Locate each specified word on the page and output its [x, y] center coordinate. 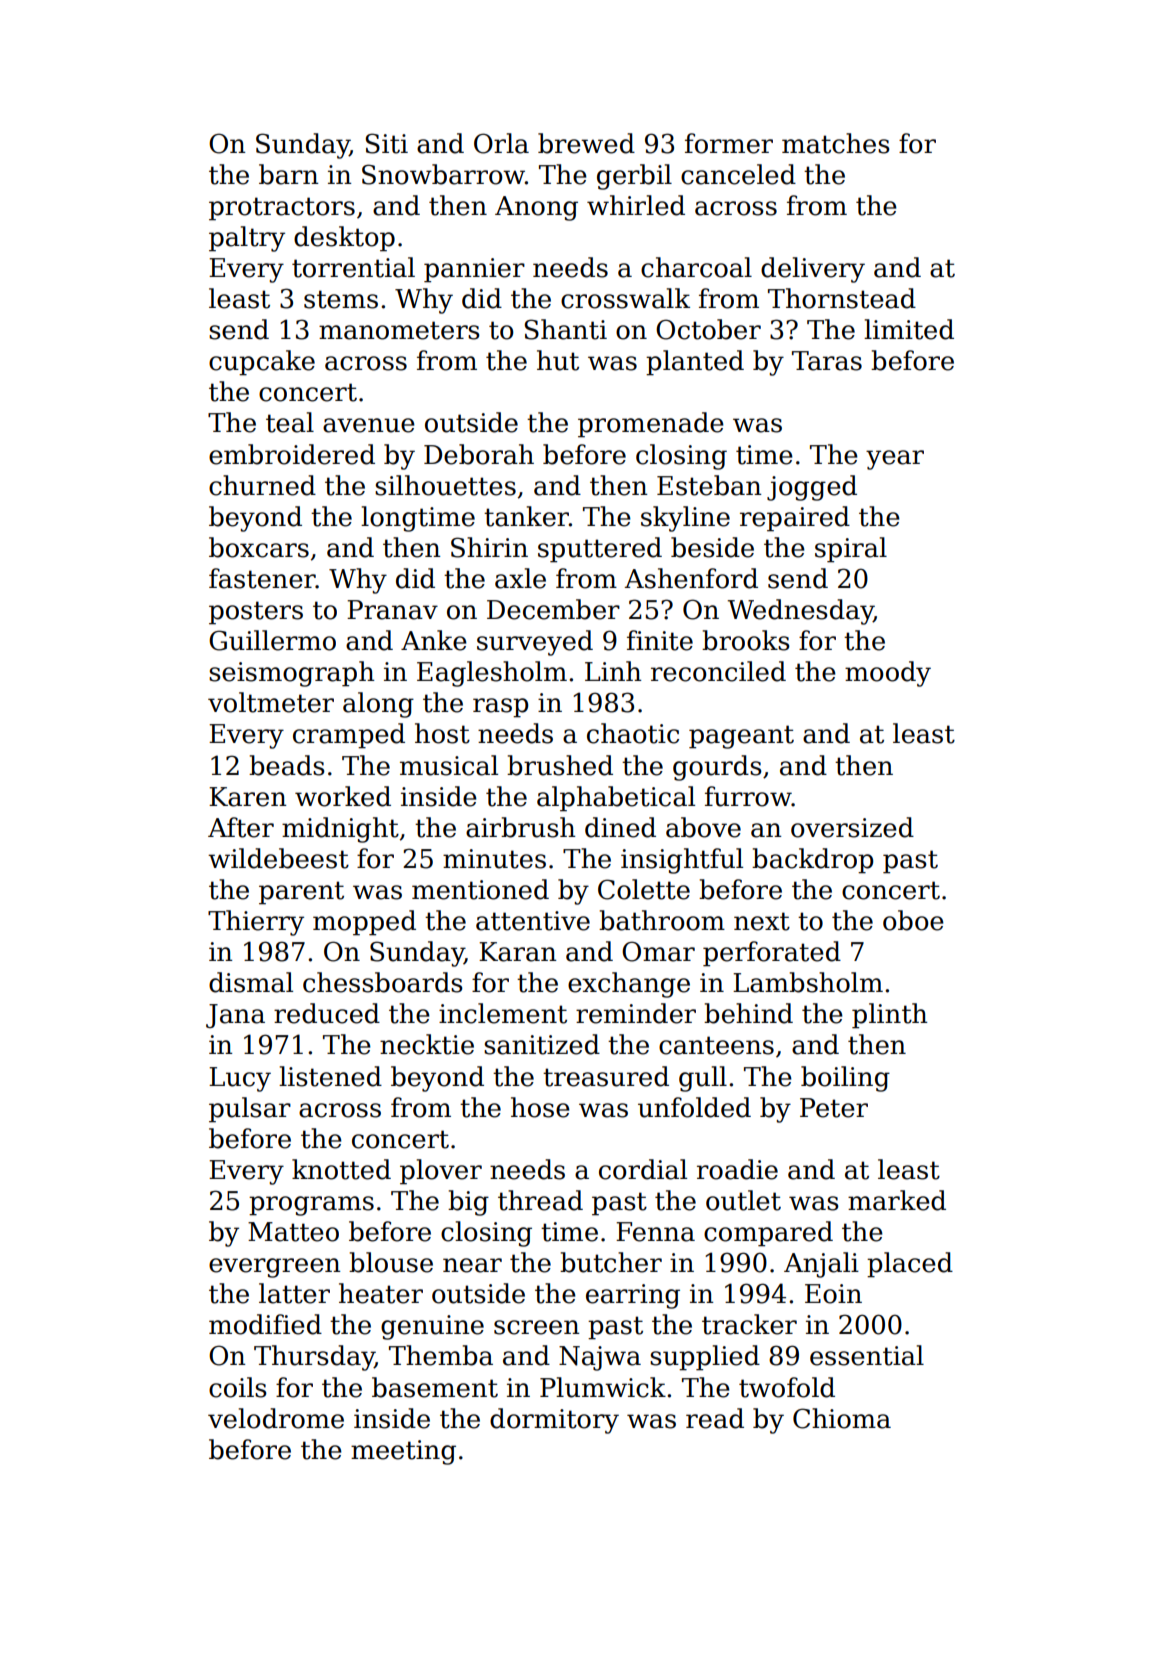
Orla [501, 143]
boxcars [259, 547]
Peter [834, 1108]
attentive [533, 921]
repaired [795, 519]
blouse [391, 1262]
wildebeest [278, 858]
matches [836, 143]
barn [289, 174]
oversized [852, 827]
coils [238, 1387]
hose [540, 1107]
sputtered [600, 550]
